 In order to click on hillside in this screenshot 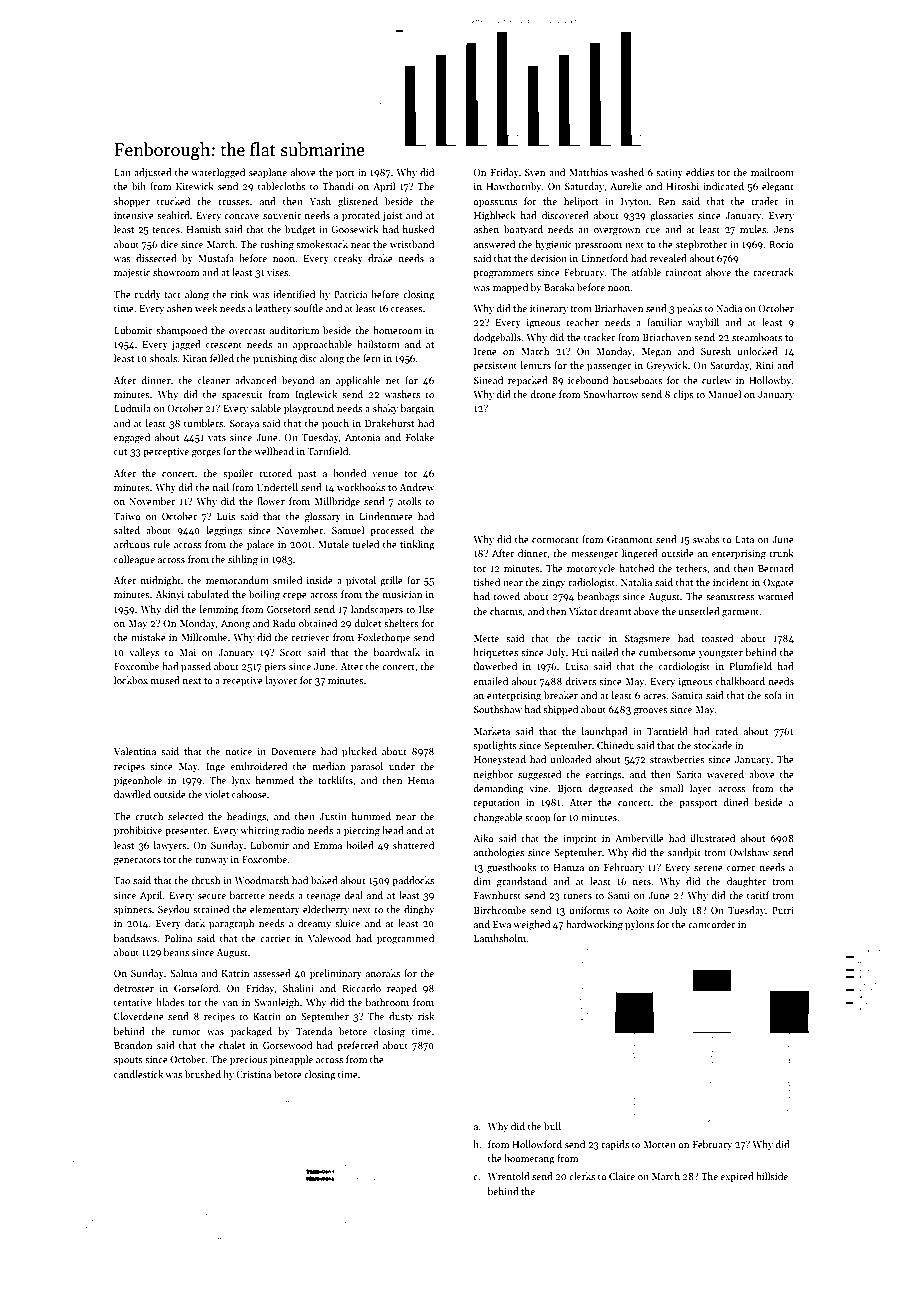, I will do `click(772, 1176)`.
